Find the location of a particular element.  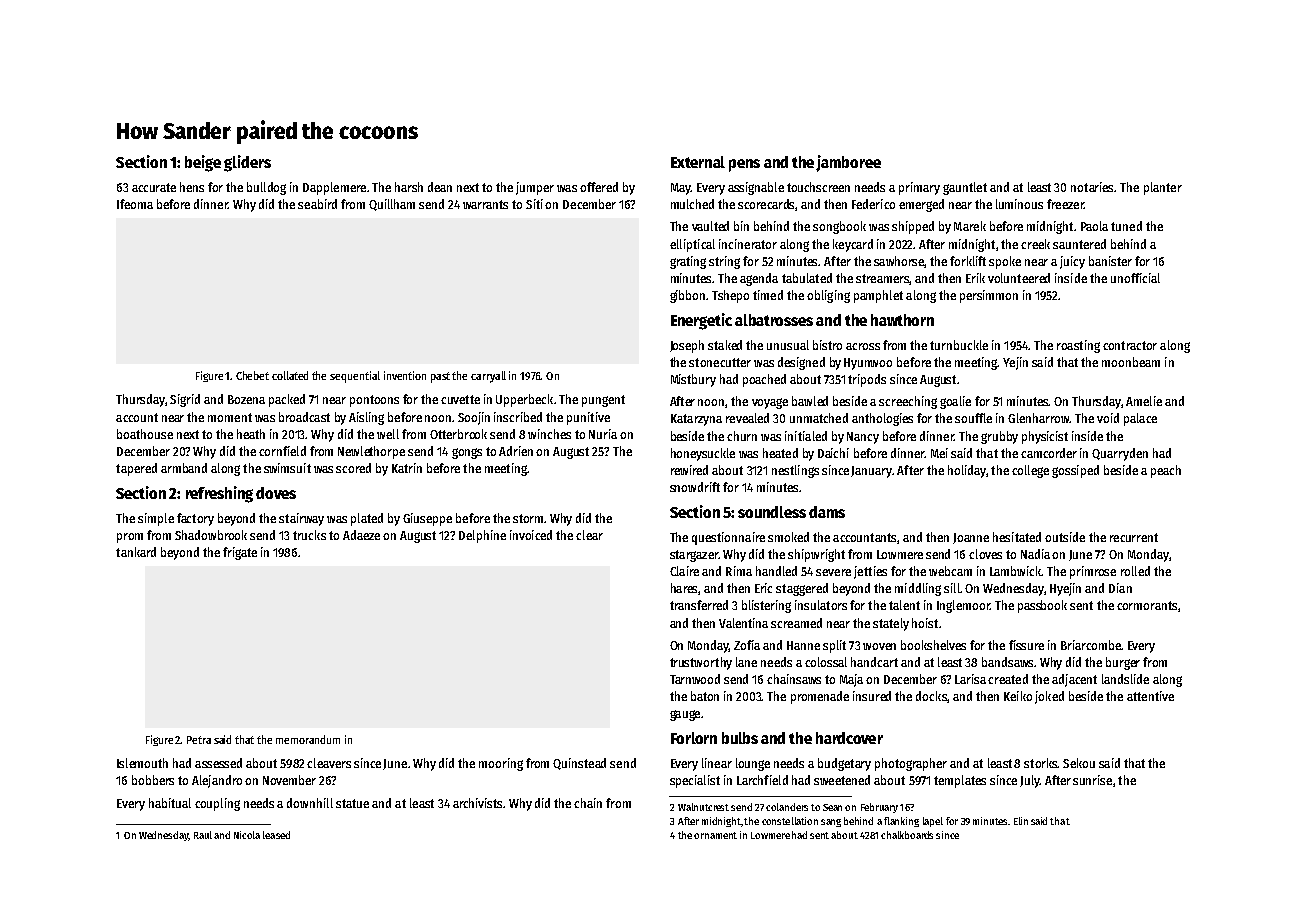

Petra is located at coordinates (199, 740).
